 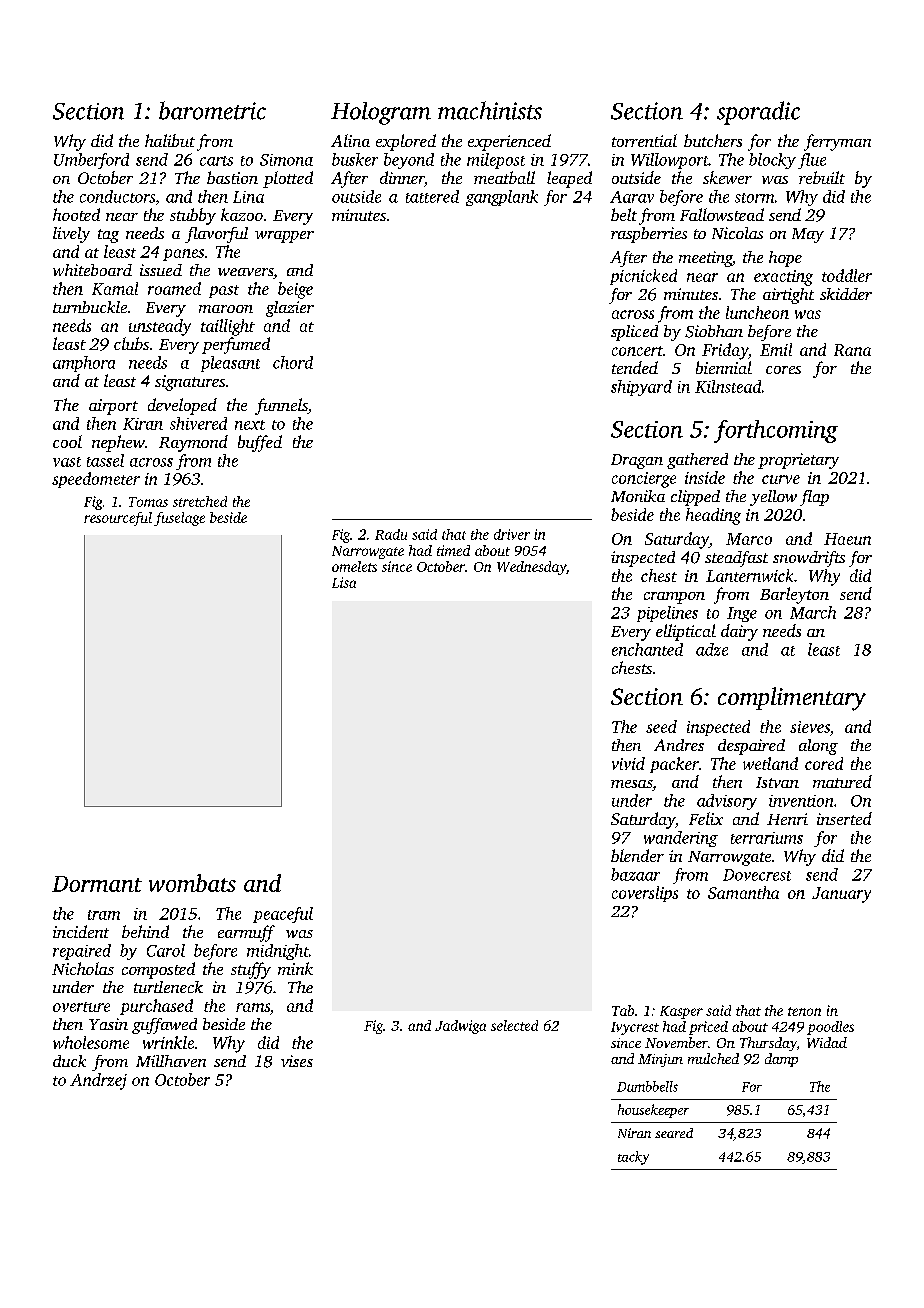 I want to click on resourceful, so click(x=118, y=519).
